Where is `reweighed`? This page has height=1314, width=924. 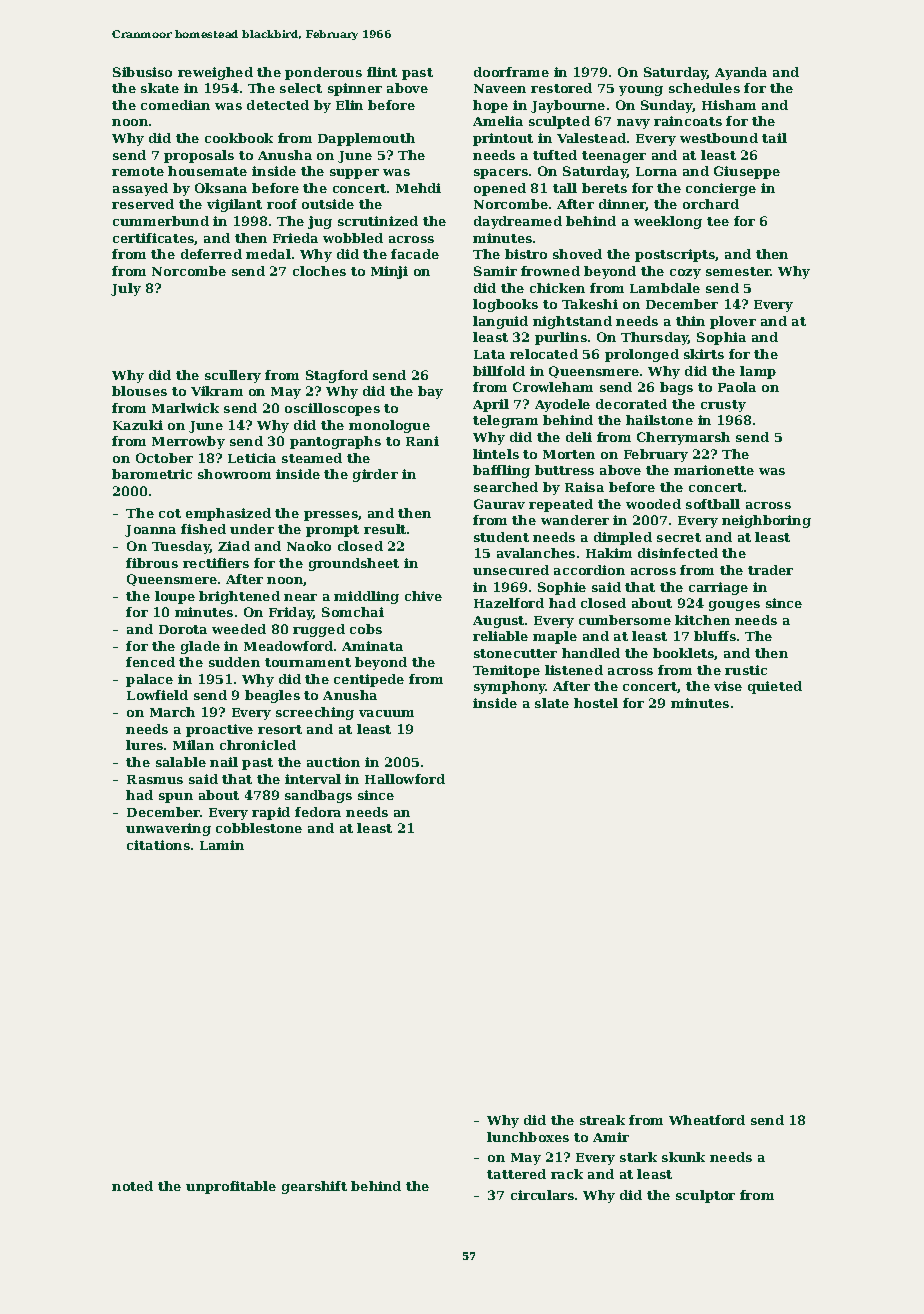 reweighed is located at coordinates (215, 73).
